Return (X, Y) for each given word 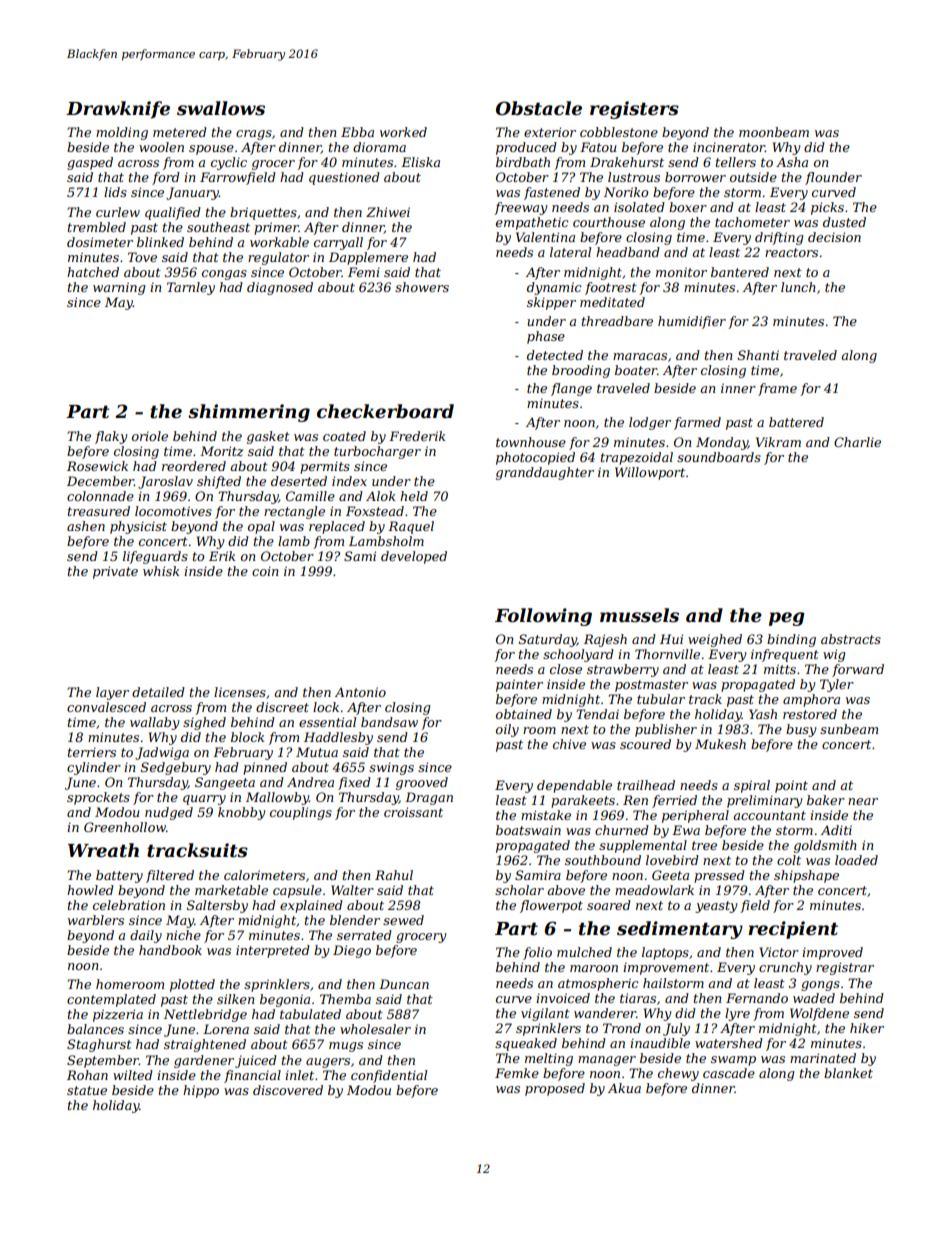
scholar (519, 890)
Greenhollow (125, 827)
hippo (201, 1091)
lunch (798, 287)
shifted (219, 482)
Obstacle (539, 108)
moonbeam (774, 132)
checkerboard (385, 411)
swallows (221, 108)
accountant (769, 815)
